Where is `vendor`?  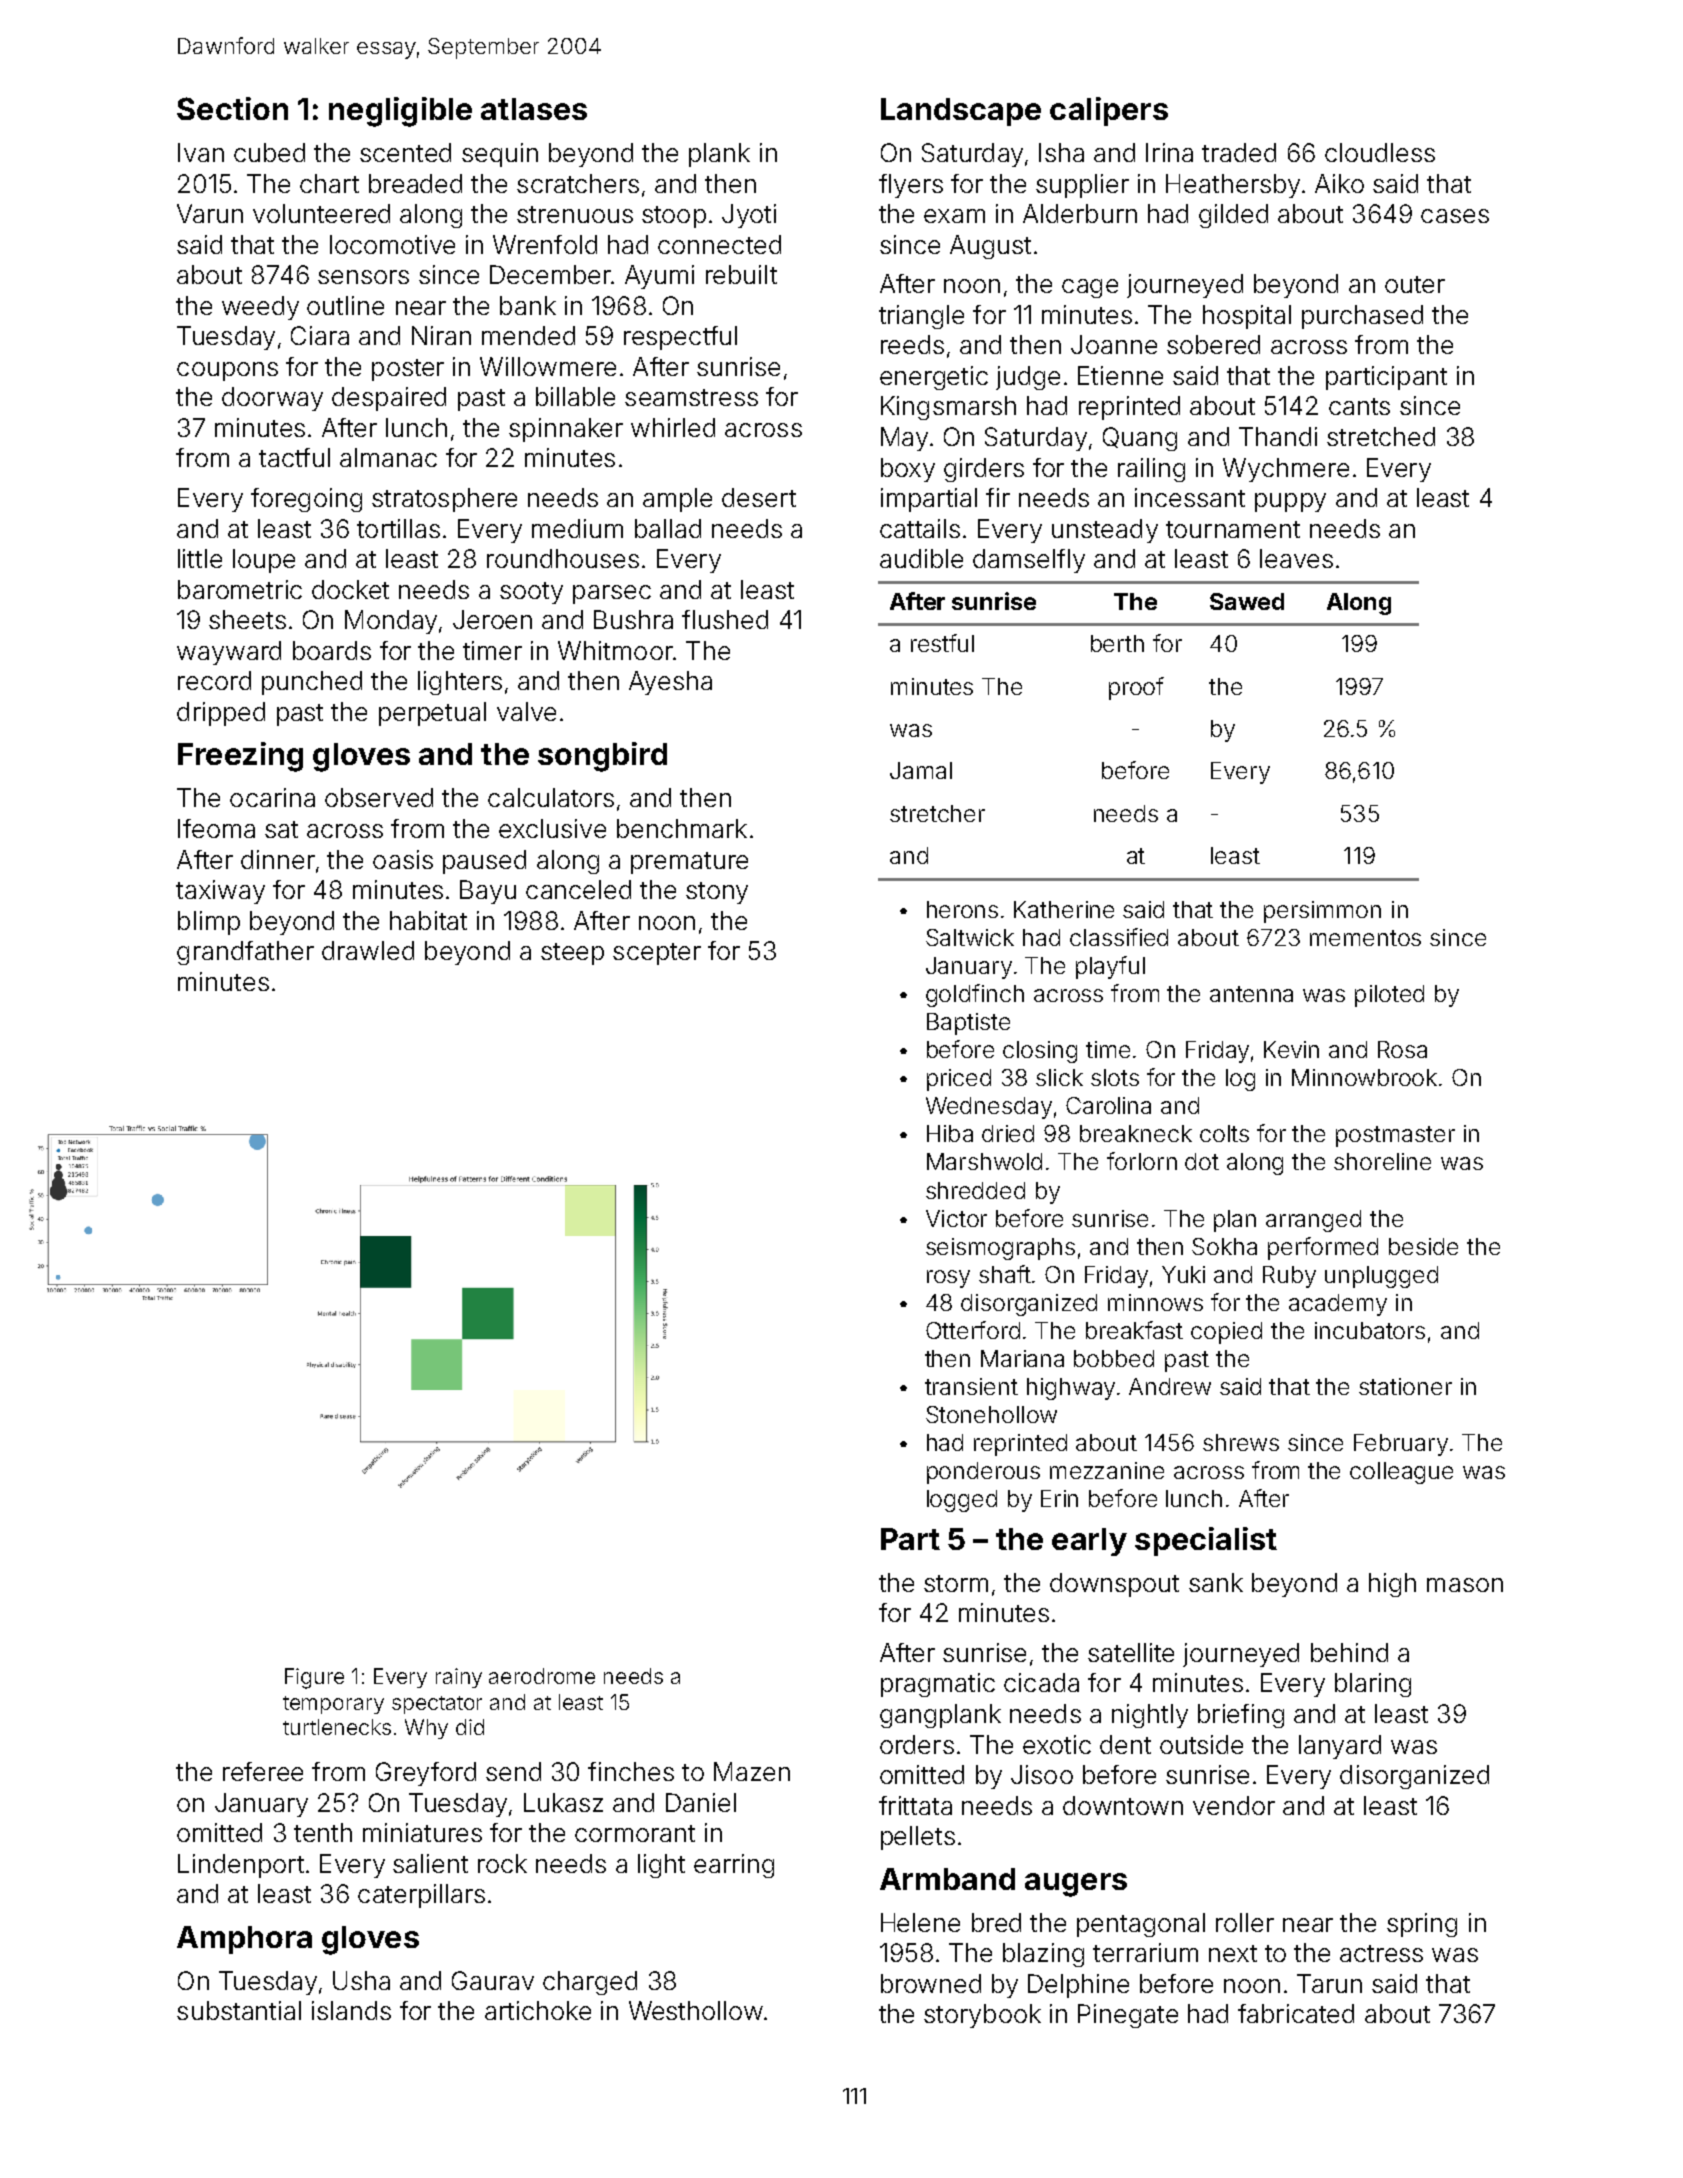 vendor is located at coordinates (1234, 1805).
